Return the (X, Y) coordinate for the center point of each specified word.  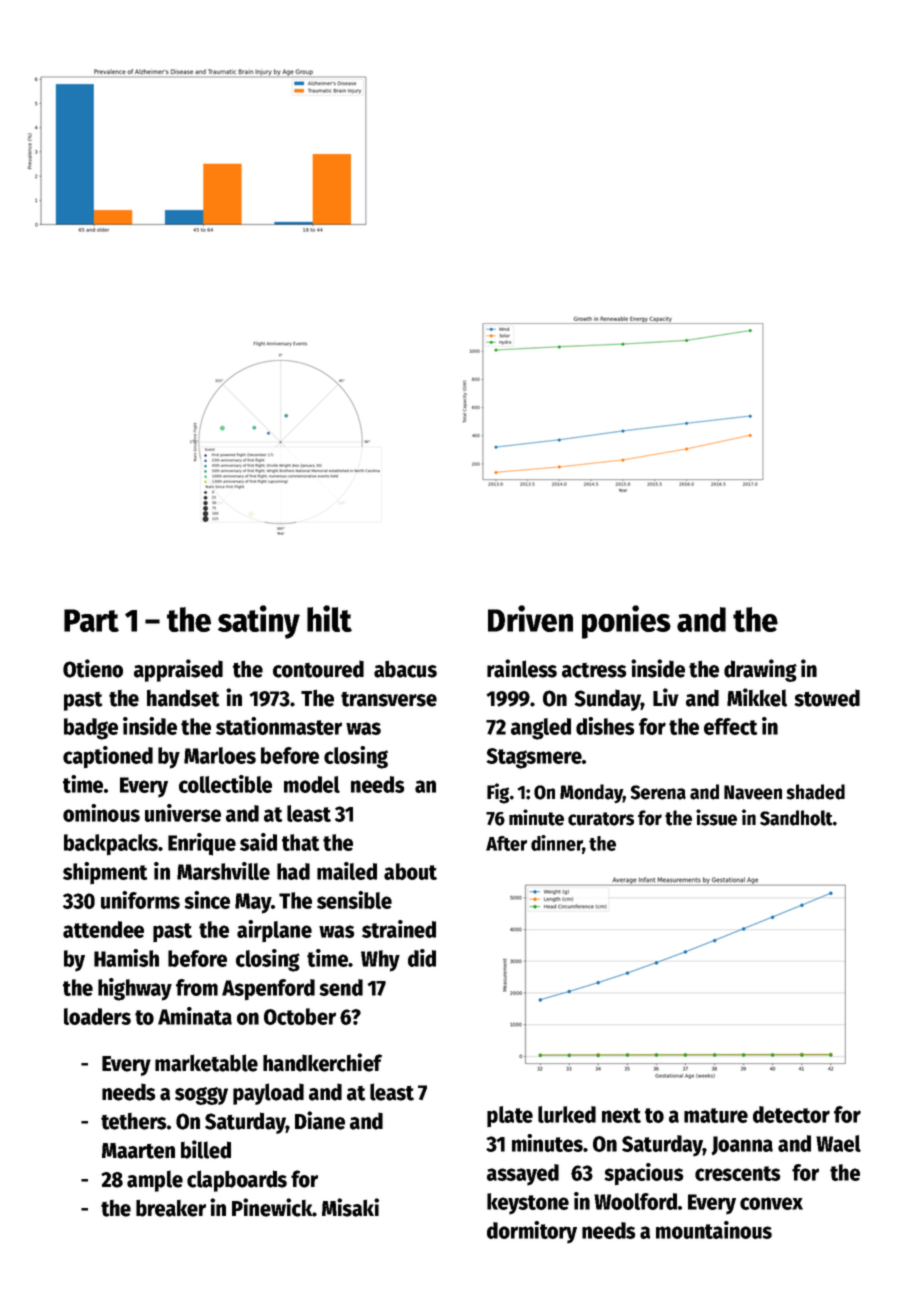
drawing (760, 670)
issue (716, 817)
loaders (97, 1016)
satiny (259, 622)
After (506, 843)
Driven (530, 618)
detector (791, 1114)
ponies (626, 622)
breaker (171, 1208)
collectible (225, 784)
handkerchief (322, 1062)
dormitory (532, 1232)
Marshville (223, 871)
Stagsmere (534, 758)
